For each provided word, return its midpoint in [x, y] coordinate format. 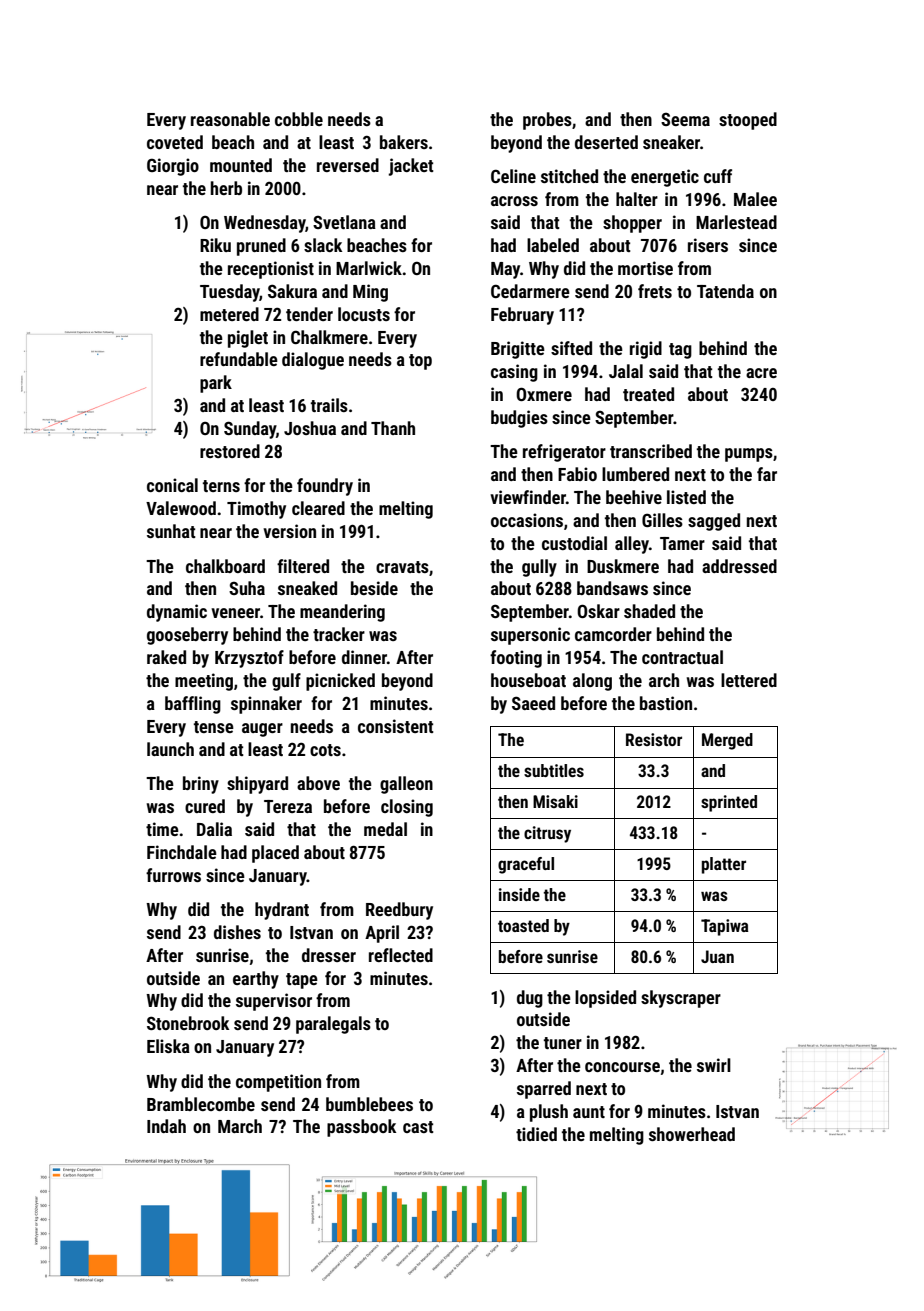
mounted [241, 165]
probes [547, 121]
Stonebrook [188, 1023]
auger [262, 730]
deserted [606, 142]
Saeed [533, 703]
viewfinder [528, 497]
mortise [645, 268]
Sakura [292, 291]
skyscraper [681, 999]
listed [686, 497]
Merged [727, 741]
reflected [401, 955]
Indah [166, 1126]
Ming [370, 293]
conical [172, 485]
